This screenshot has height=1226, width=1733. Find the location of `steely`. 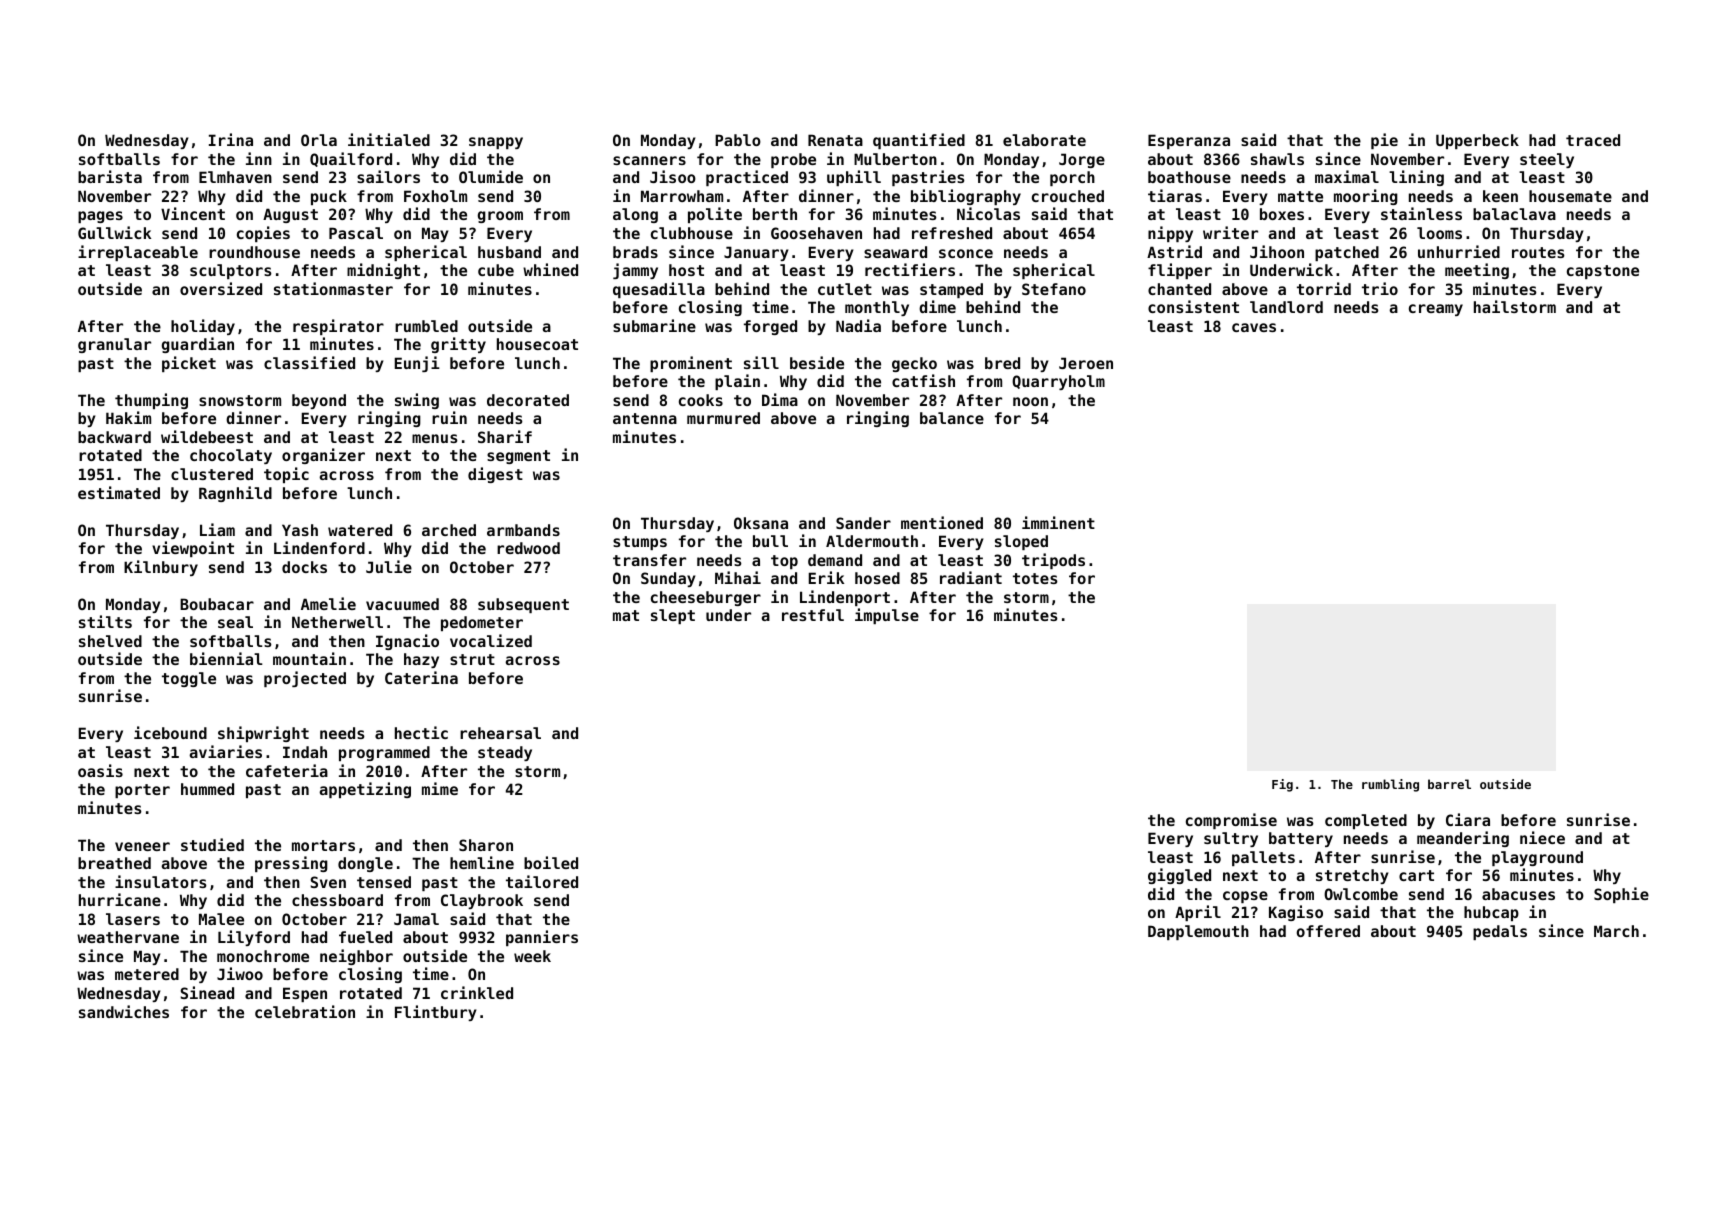

steely is located at coordinates (1547, 160).
